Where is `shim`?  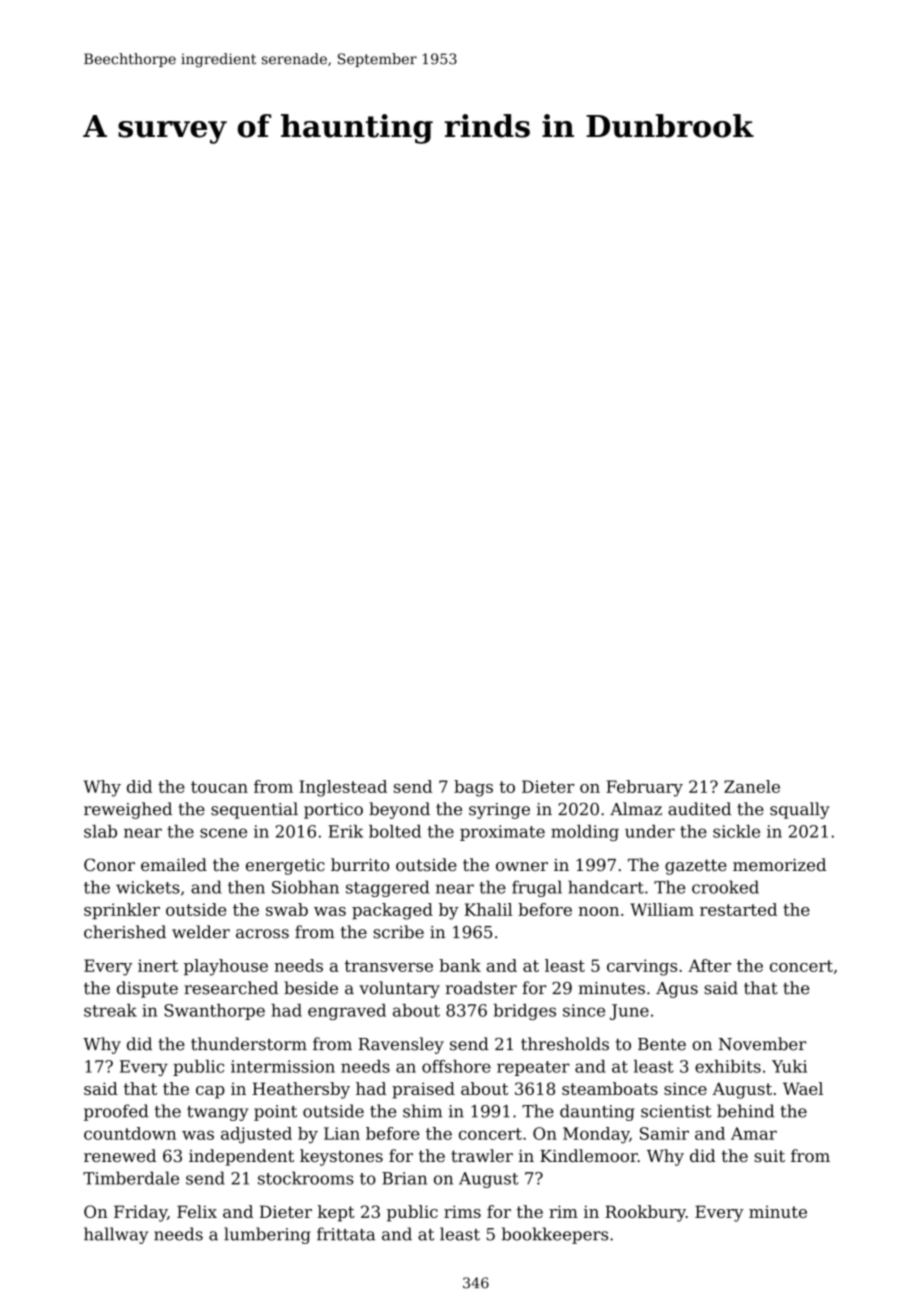
shim is located at coordinates (422, 1111).
